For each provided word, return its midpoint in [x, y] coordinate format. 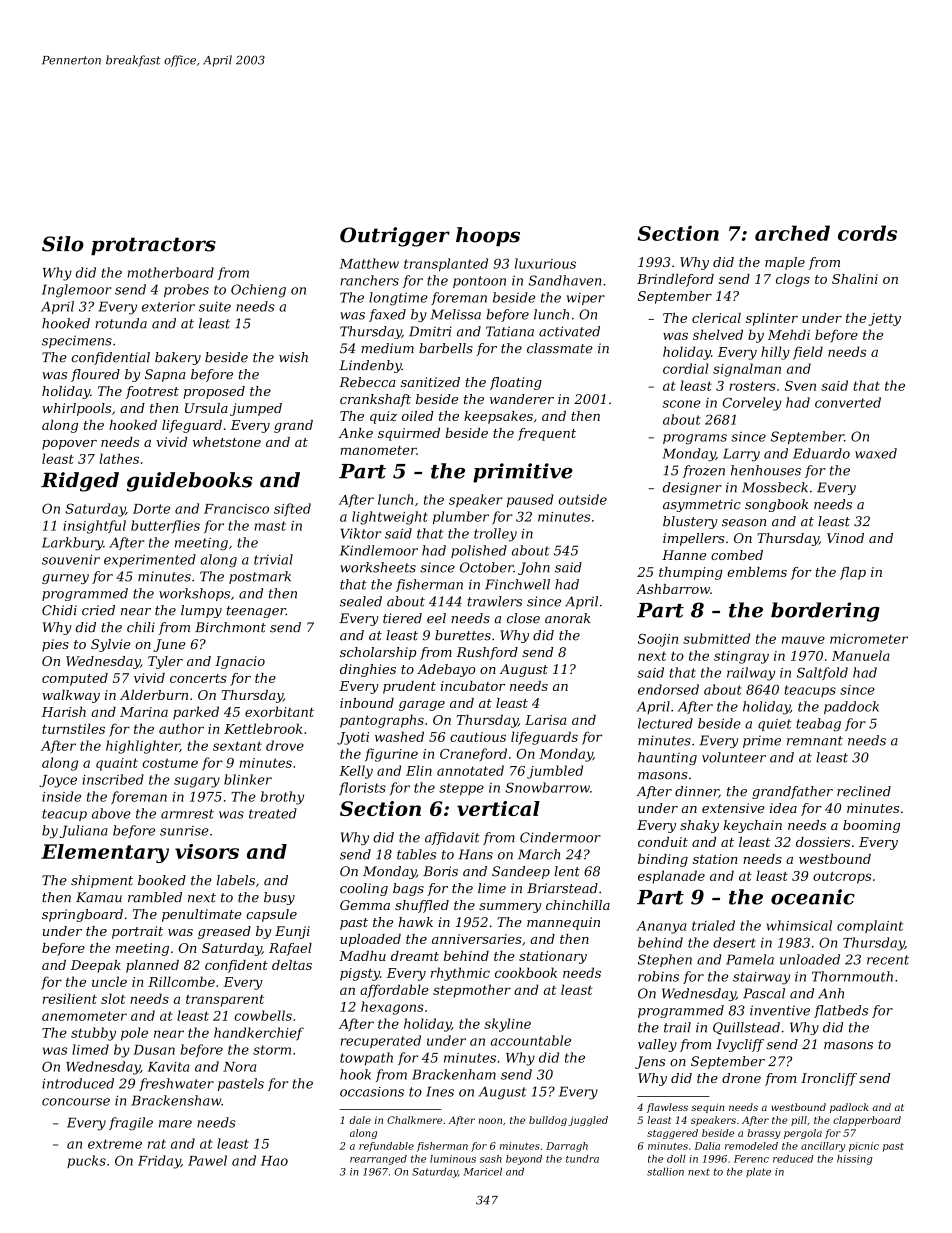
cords [867, 233]
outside [582, 499]
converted [848, 402]
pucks [86, 1161]
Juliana [84, 831]
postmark [260, 577]
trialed [713, 925]
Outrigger [395, 237]
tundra [582, 1159]
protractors [153, 246]
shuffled [422, 906]
